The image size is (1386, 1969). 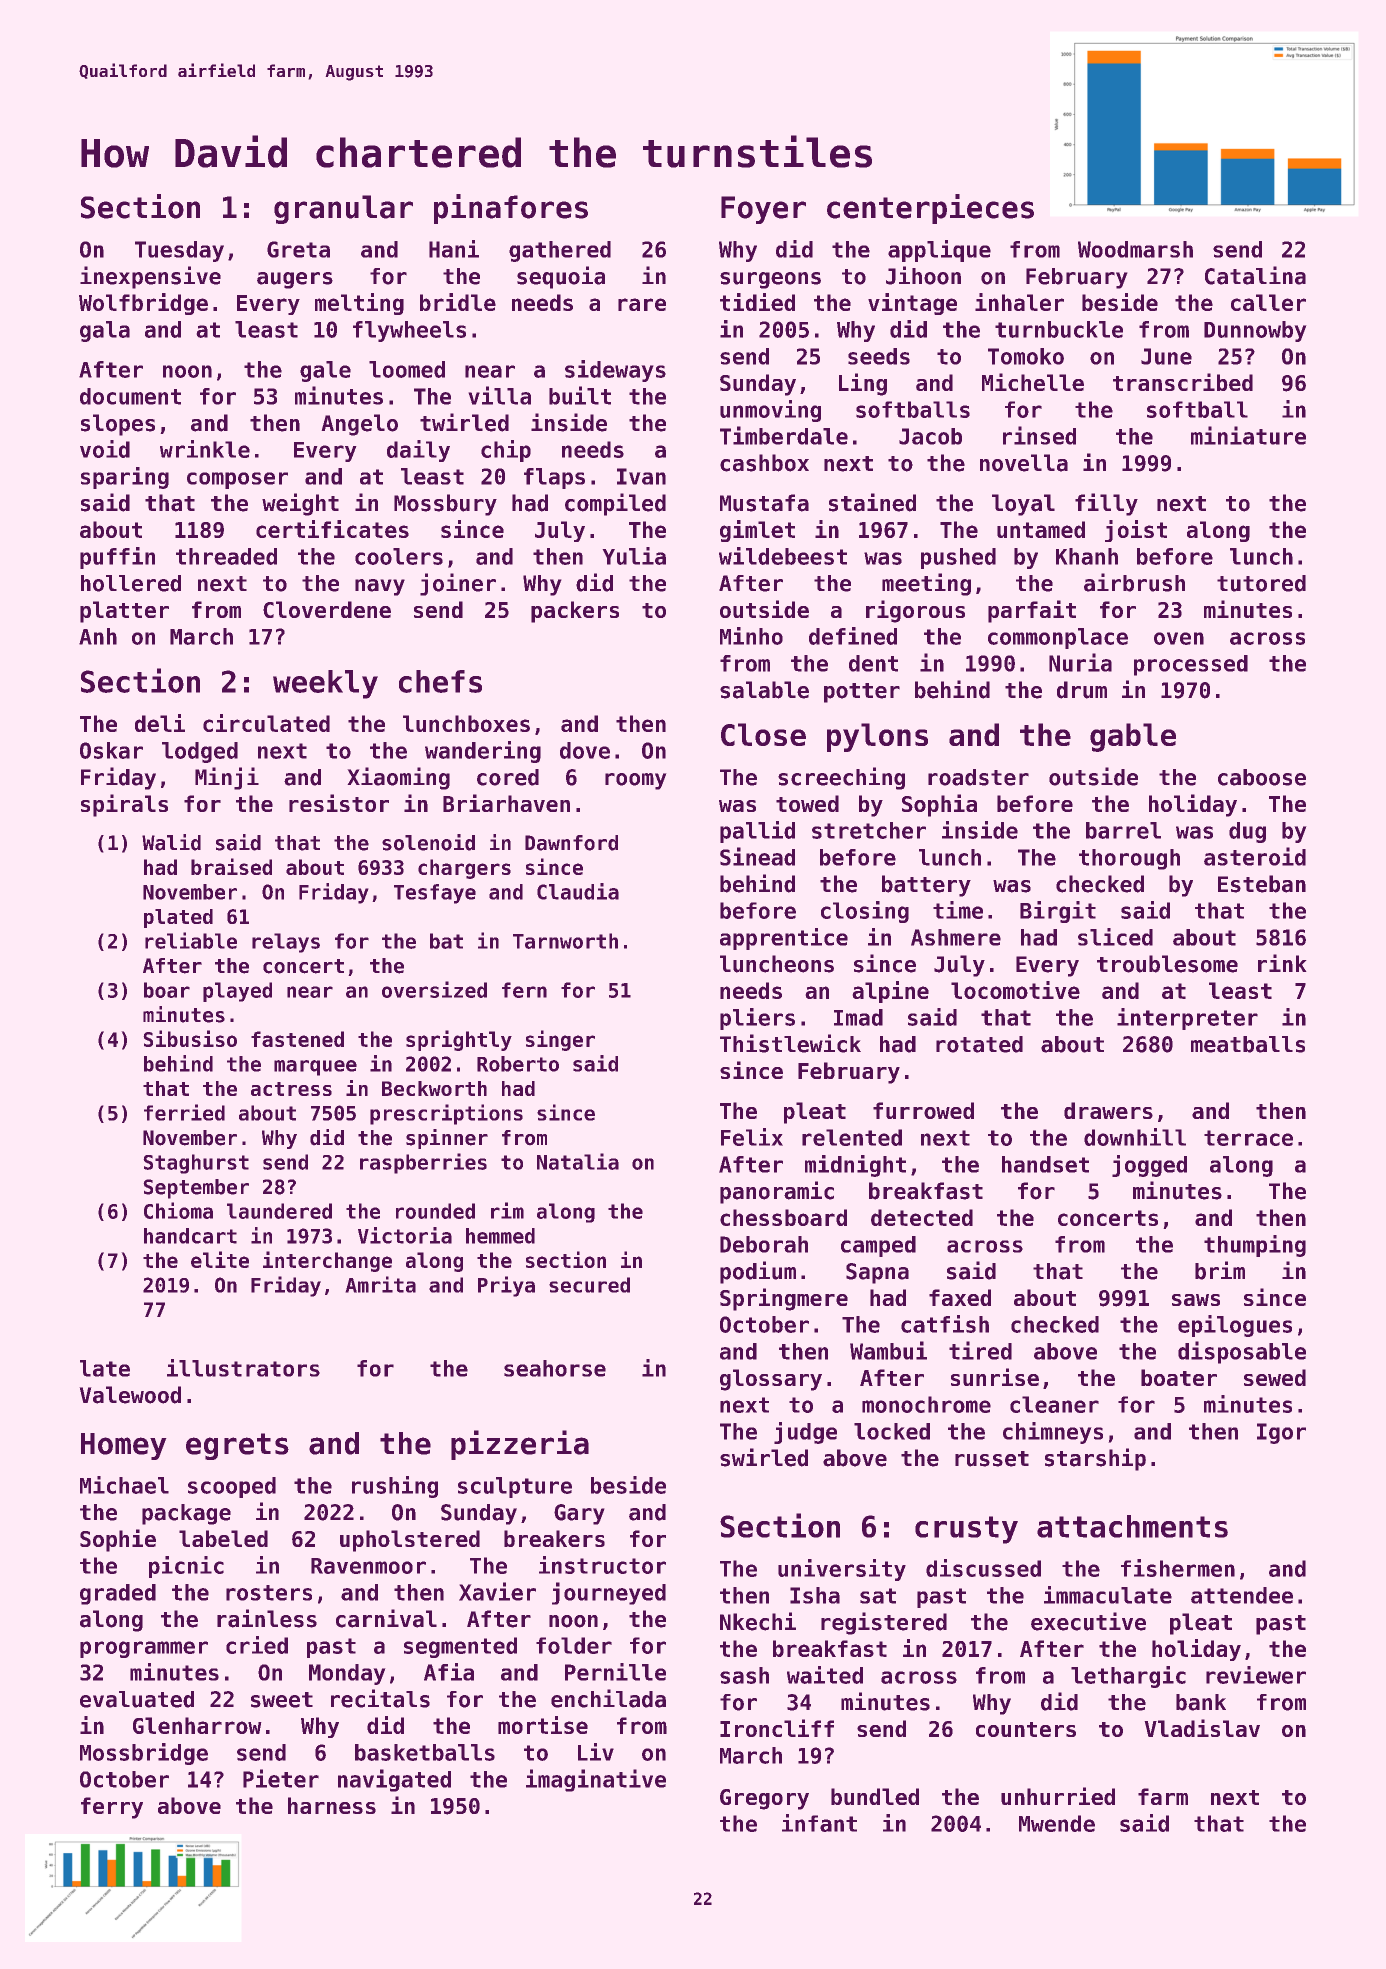 What do you see at coordinates (852, 1137) in the page?
I see `relented` at bounding box center [852, 1137].
